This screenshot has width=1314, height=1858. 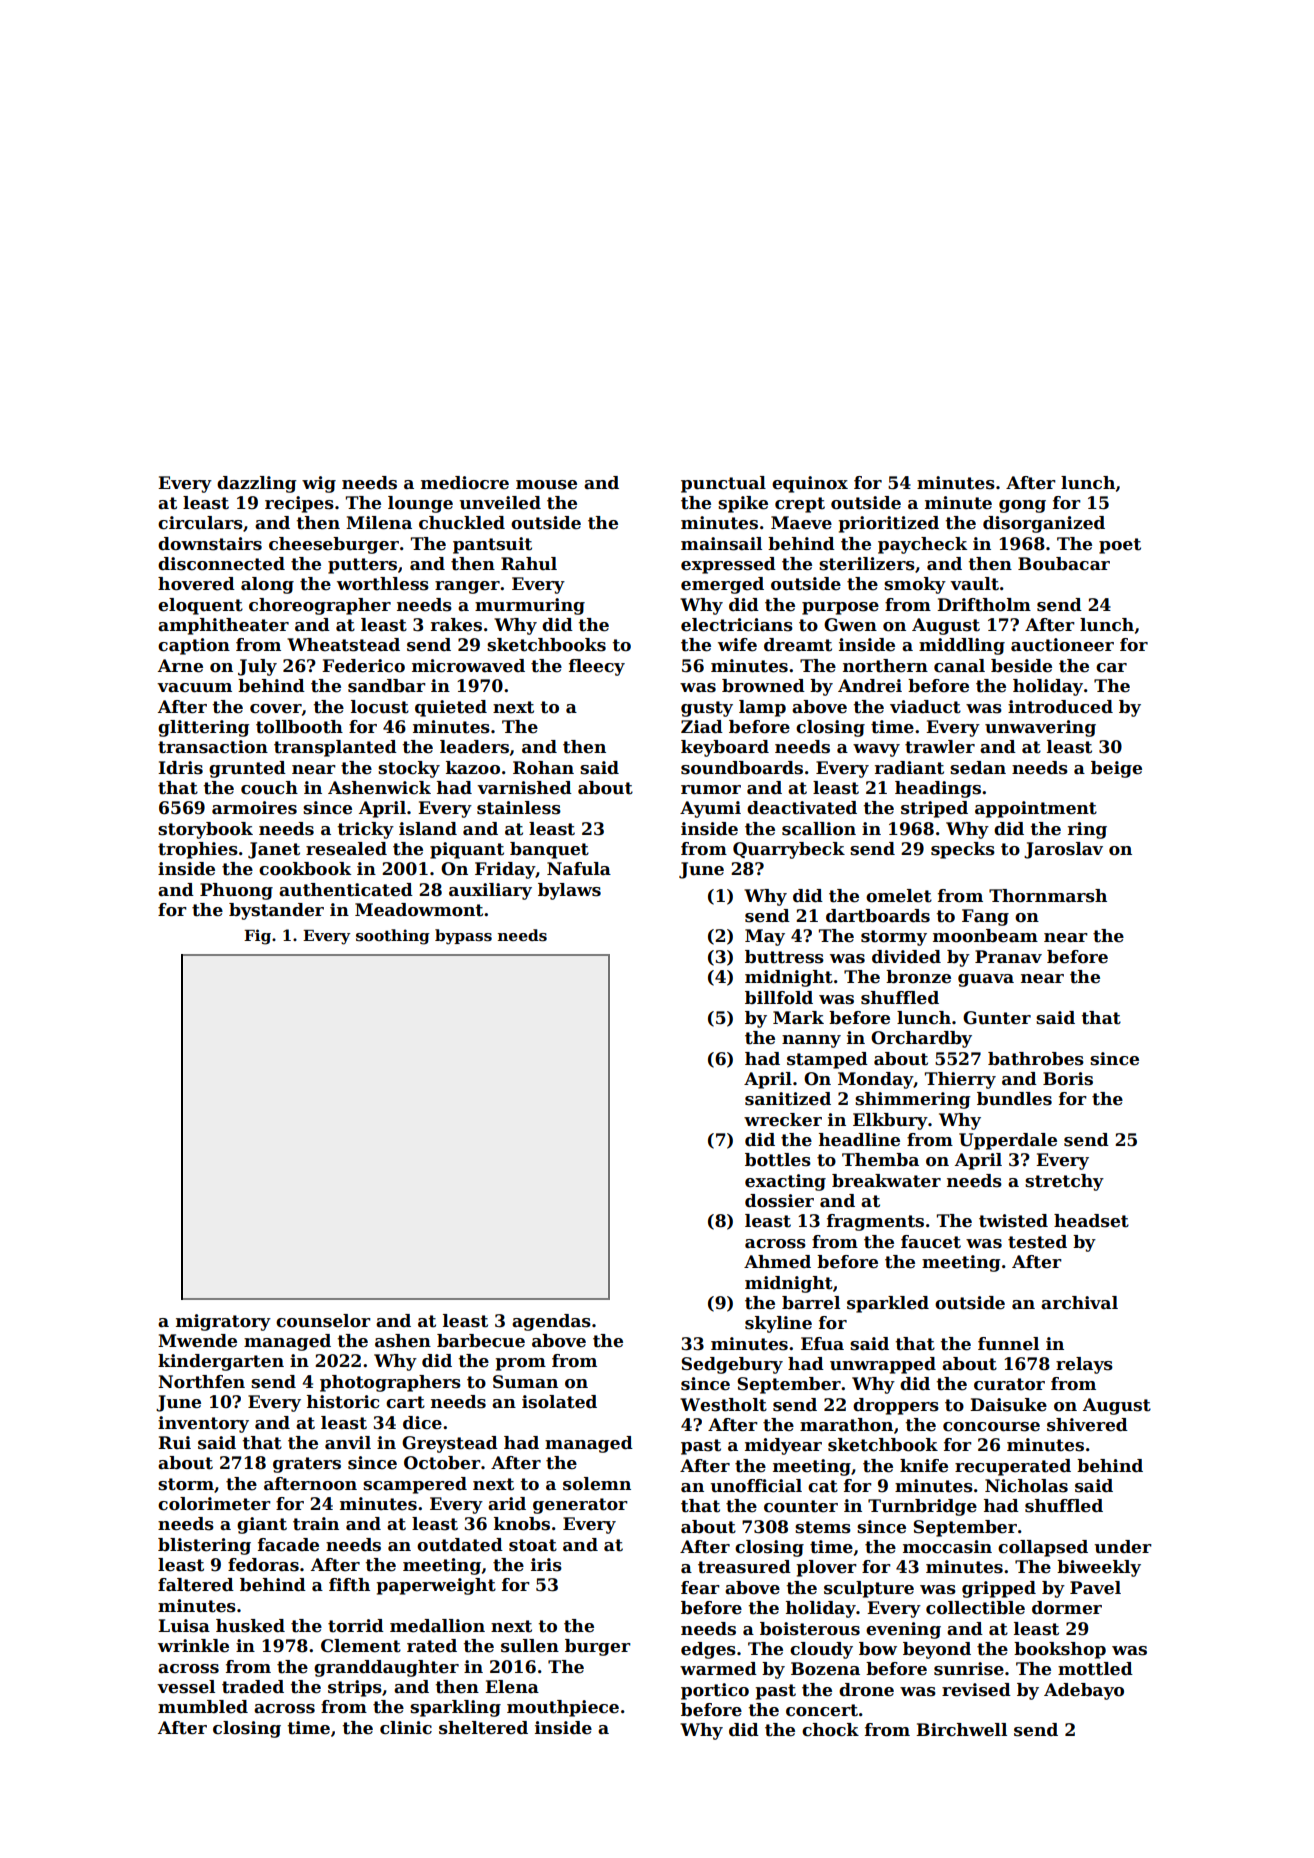 I want to click on Orchardby, so click(x=921, y=1039).
